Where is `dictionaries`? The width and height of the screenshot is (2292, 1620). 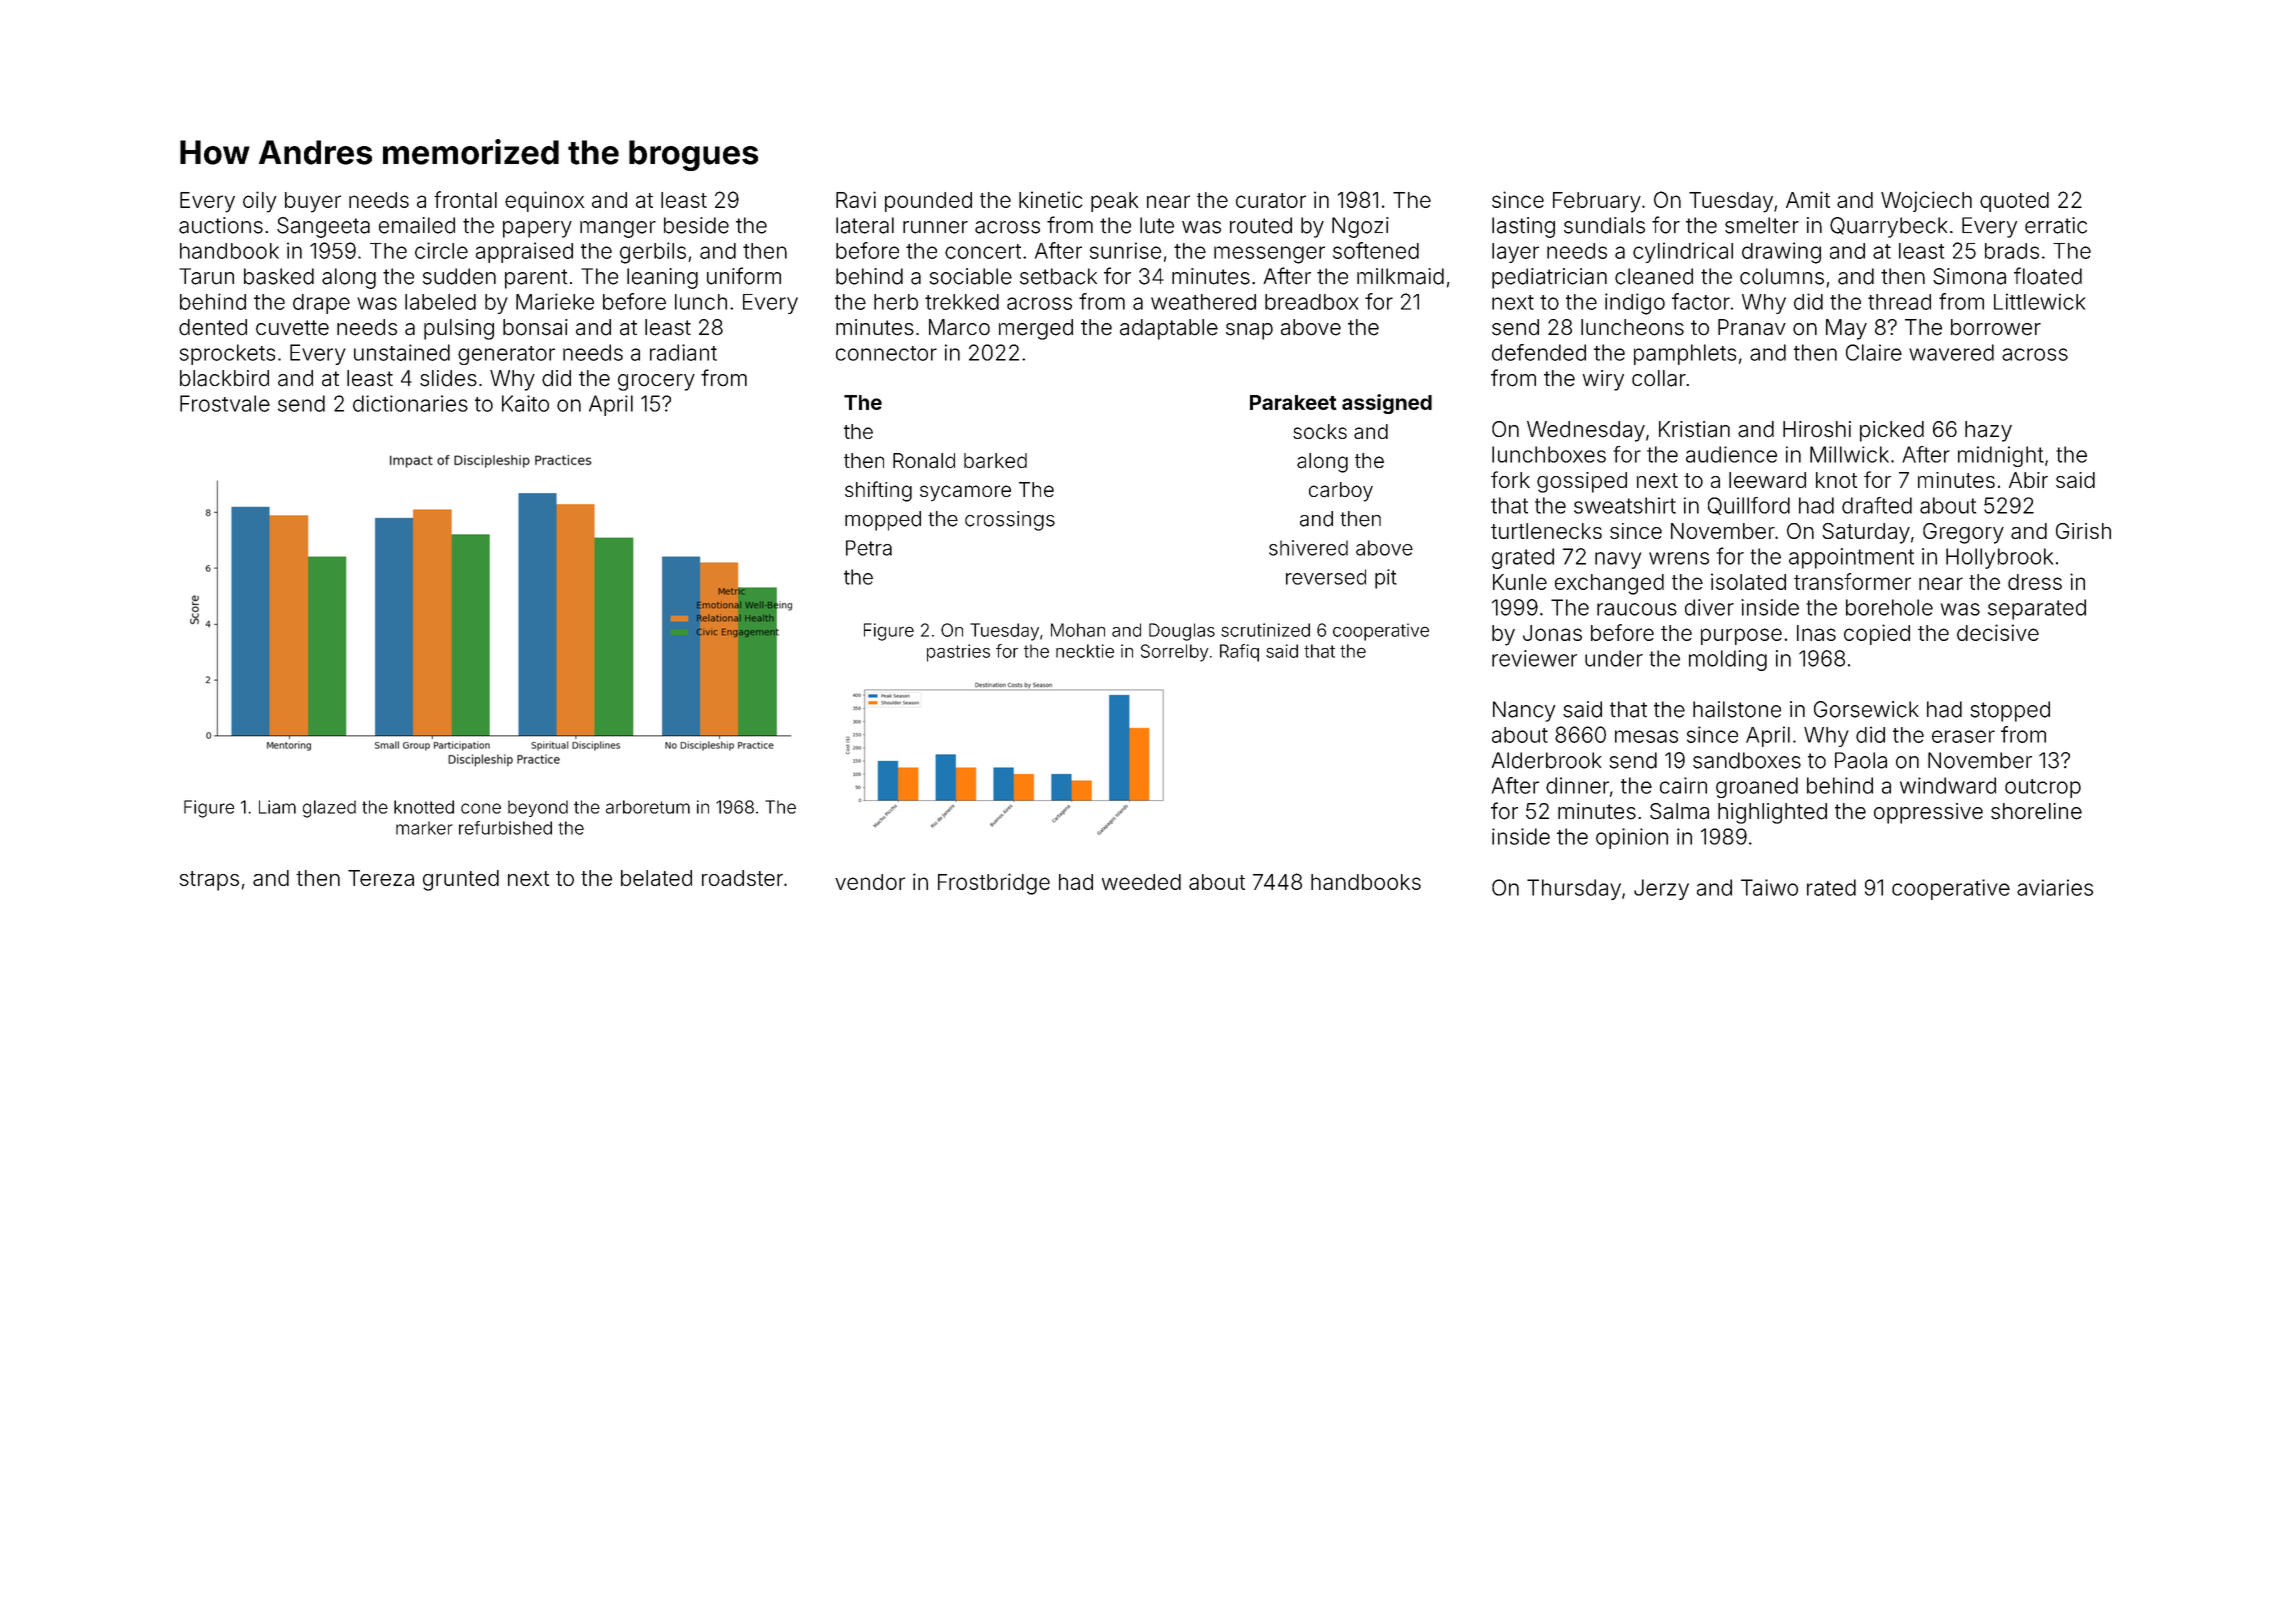
dictionaries is located at coordinates (410, 403).
